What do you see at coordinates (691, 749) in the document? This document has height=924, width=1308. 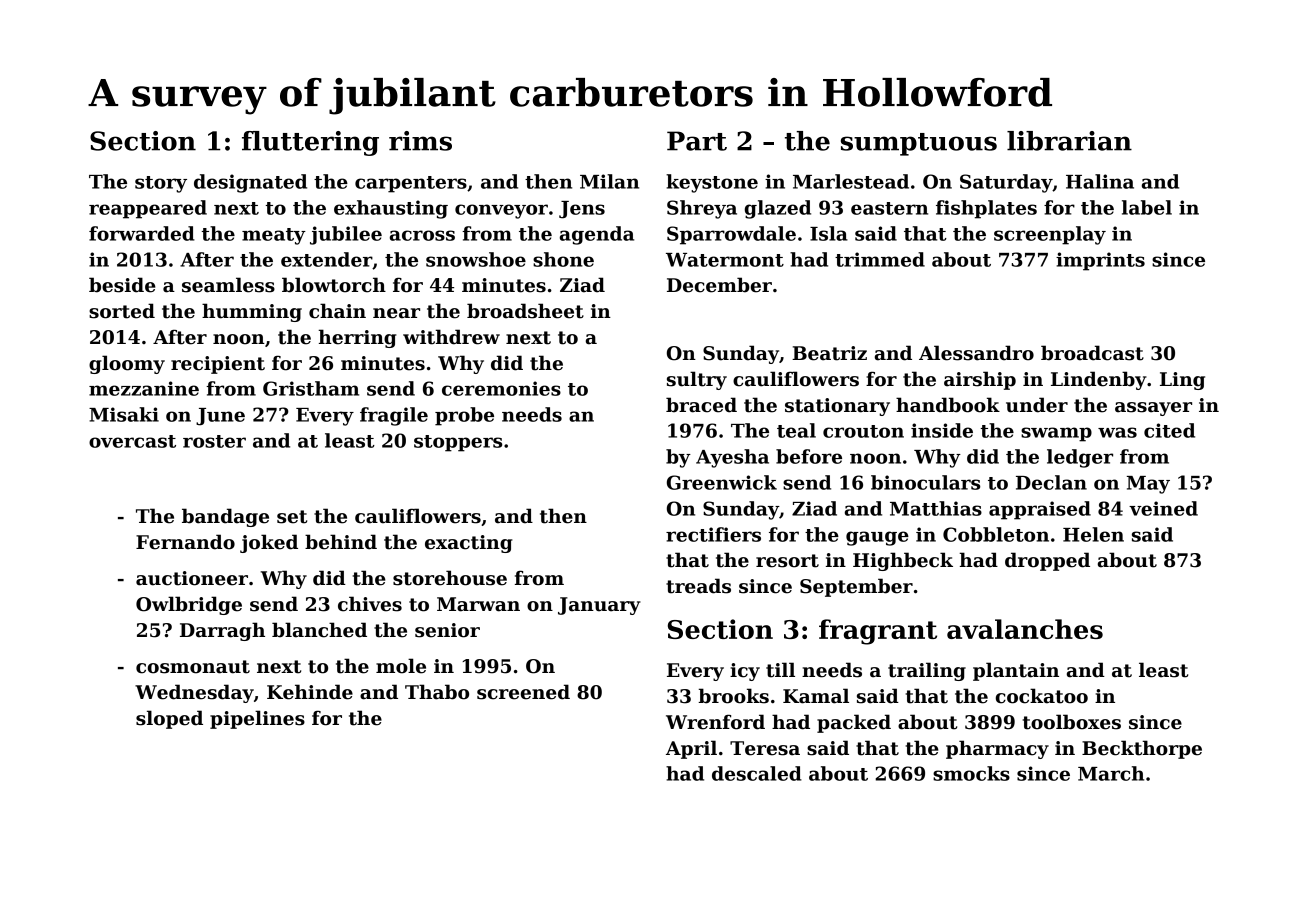 I see `April` at bounding box center [691, 749].
